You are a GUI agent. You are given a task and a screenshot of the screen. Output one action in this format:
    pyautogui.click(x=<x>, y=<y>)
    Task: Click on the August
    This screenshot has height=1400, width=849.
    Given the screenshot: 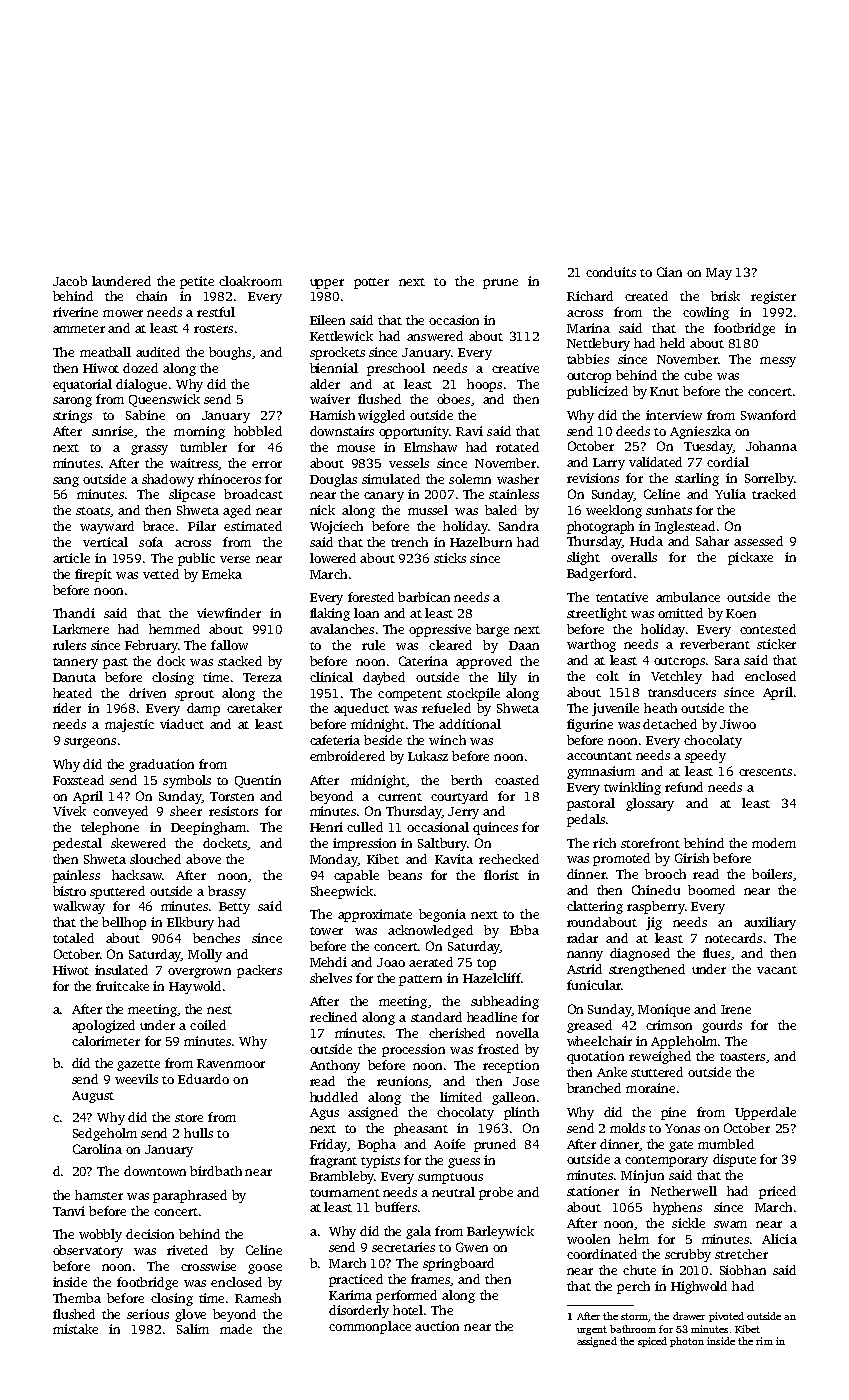 What is the action you would take?
    pyautogui.click(x=93, y=1097)
